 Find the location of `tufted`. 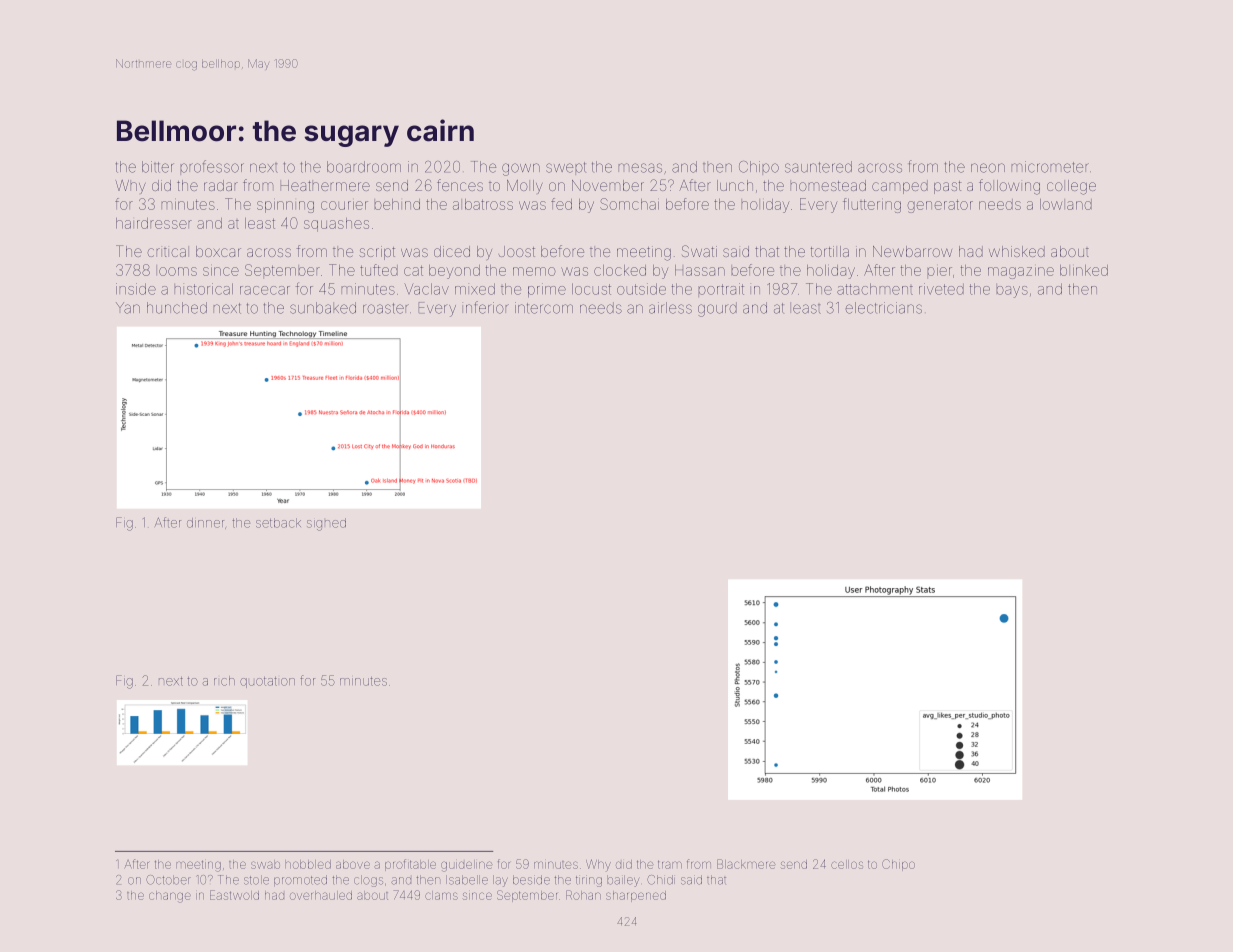

tufted is located at coordinates (379, 270).
